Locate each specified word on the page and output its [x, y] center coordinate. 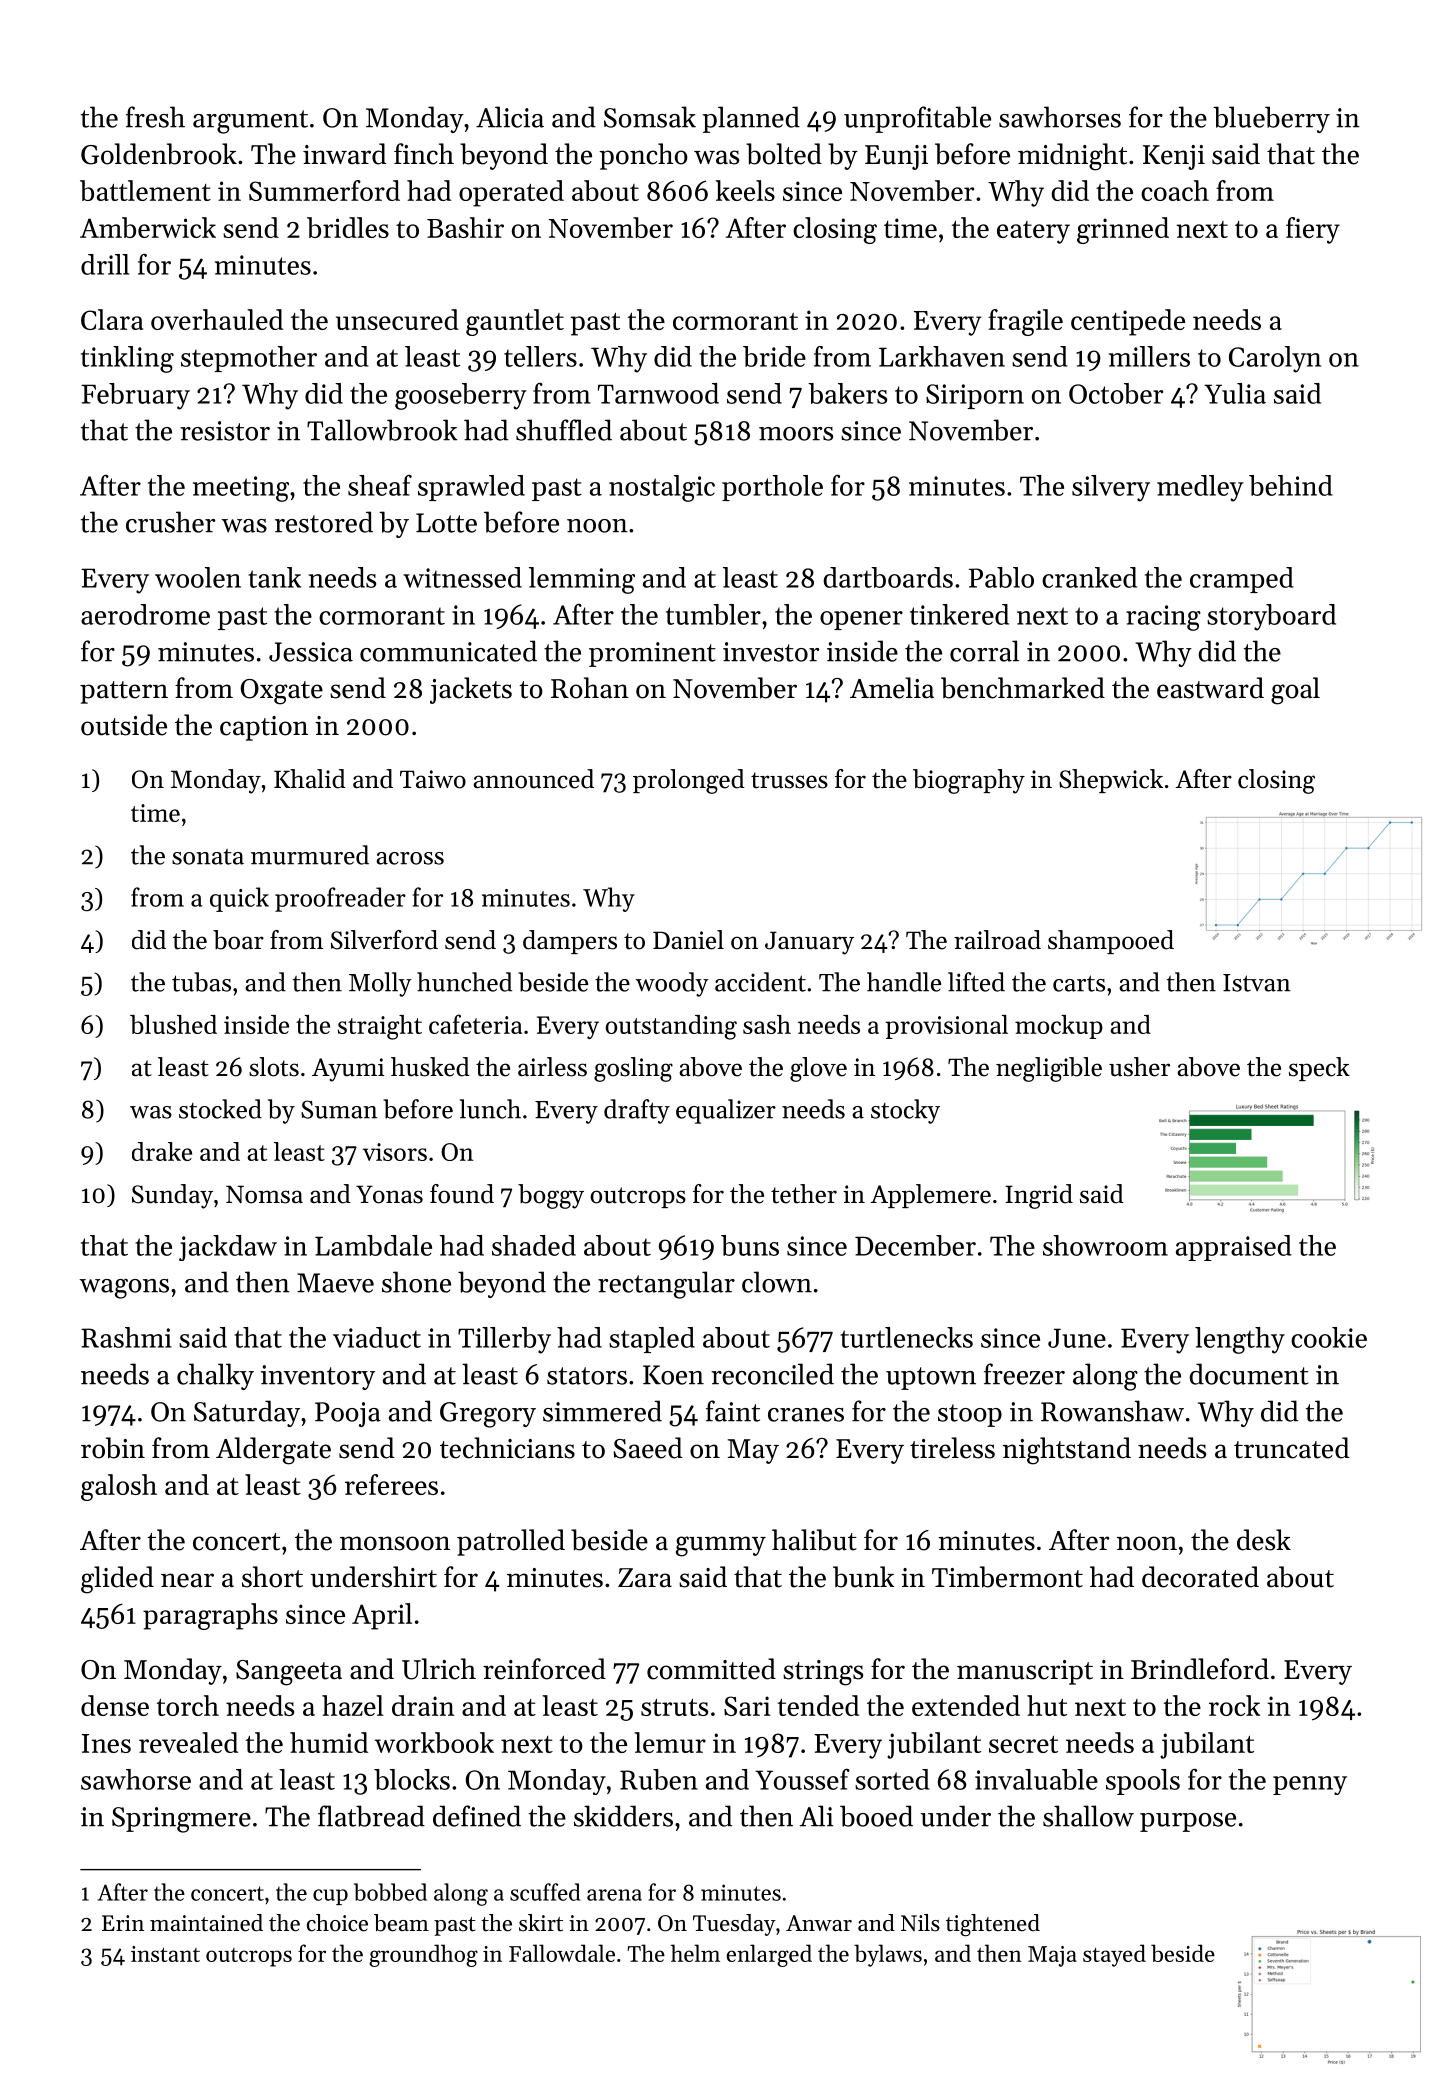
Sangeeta [289, 1673]
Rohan [590, 688]
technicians [507, 1448]
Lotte [446, 523]
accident [760, 982]
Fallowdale [562, 1953]
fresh [155, 117]
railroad [997, 940]
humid [329, 1742]
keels [745, 190]
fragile [1025, 322]
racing [1163, 618]
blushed [173, 1024]
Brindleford [1200, 1669]
